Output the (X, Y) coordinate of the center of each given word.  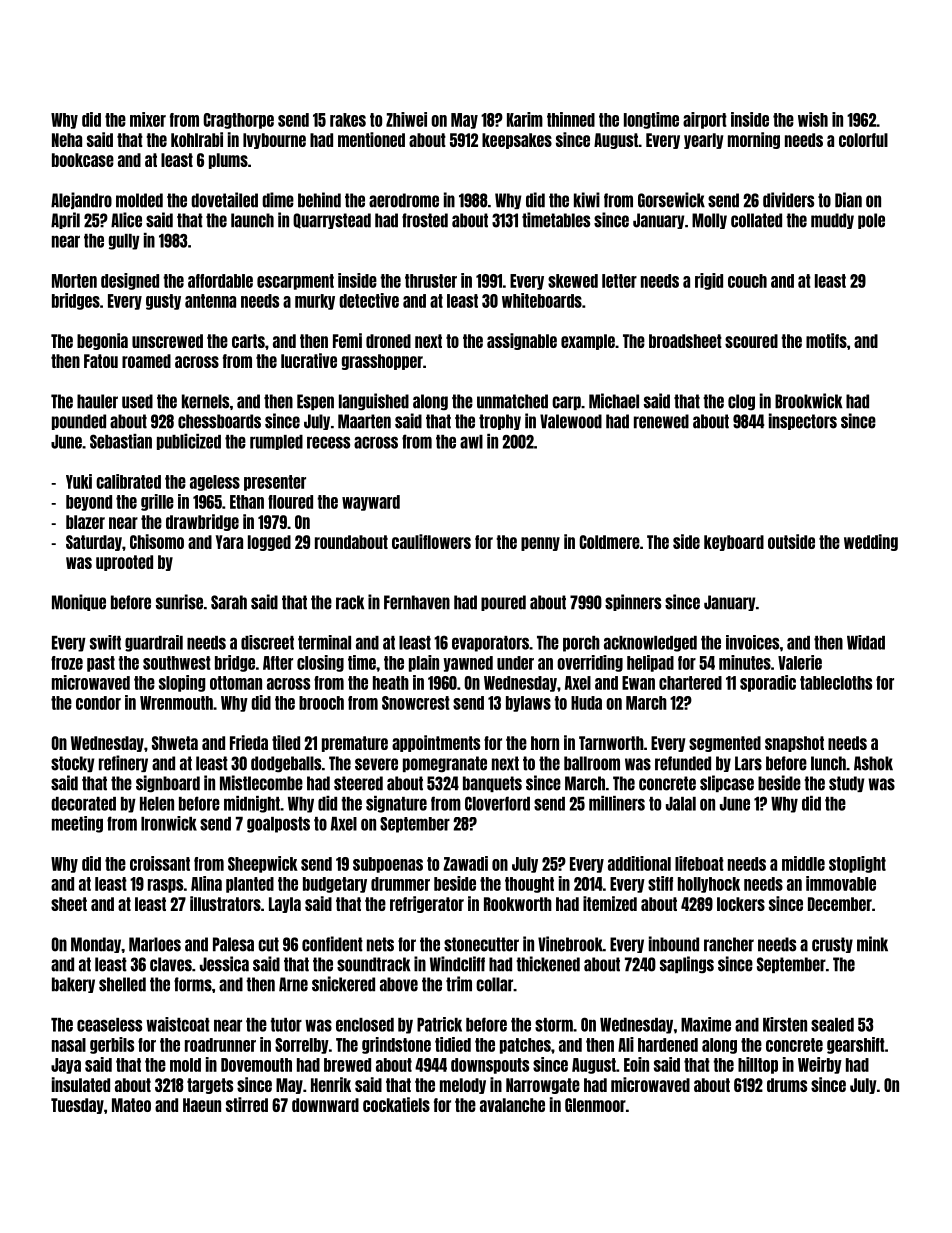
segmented (725, 744)
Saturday (94, 543)
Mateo (131, 1105)
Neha (67, 140)
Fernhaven (417, 602)
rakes (348, 120)
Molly (709, 221)
